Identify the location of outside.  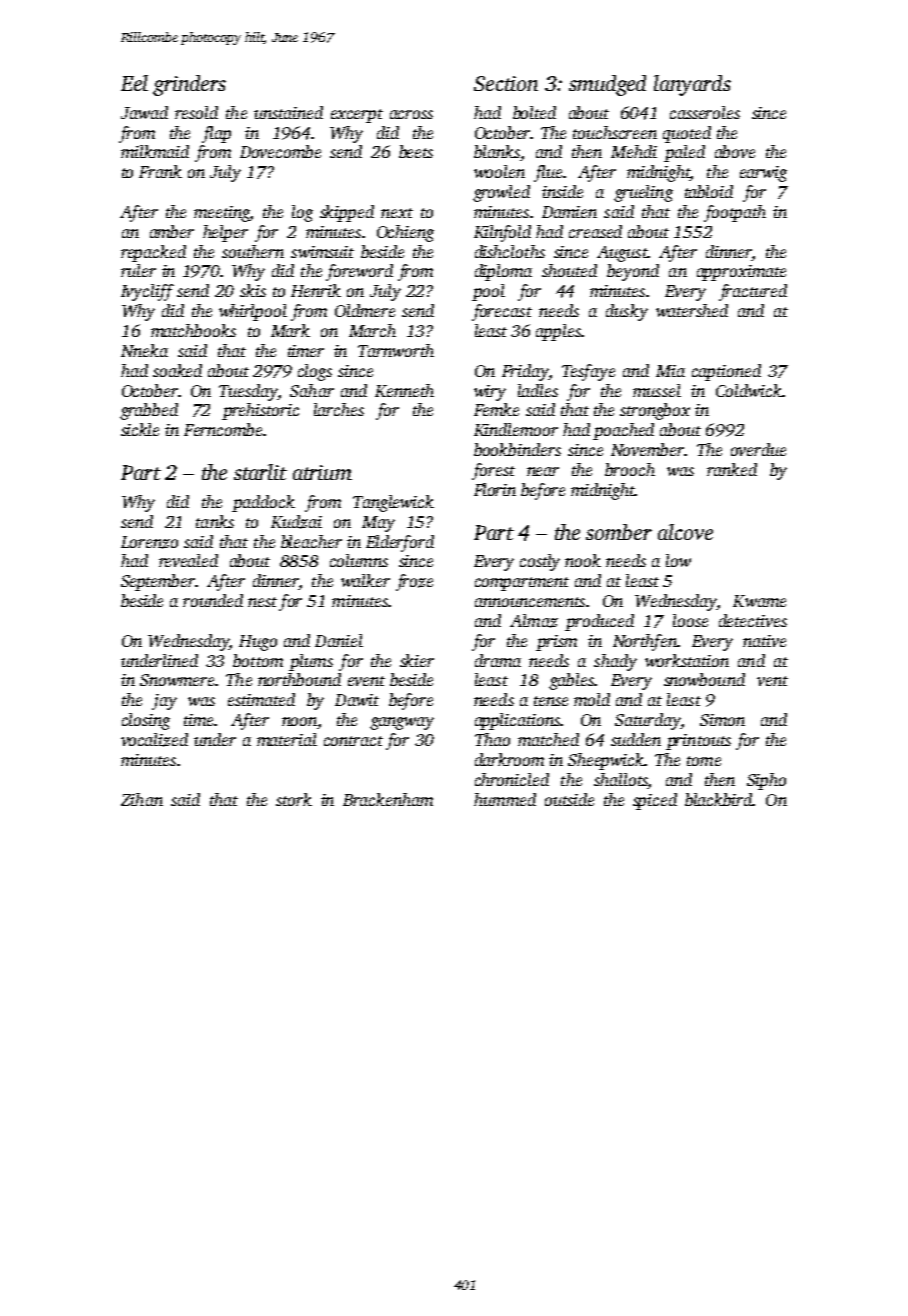
(569, 799).
